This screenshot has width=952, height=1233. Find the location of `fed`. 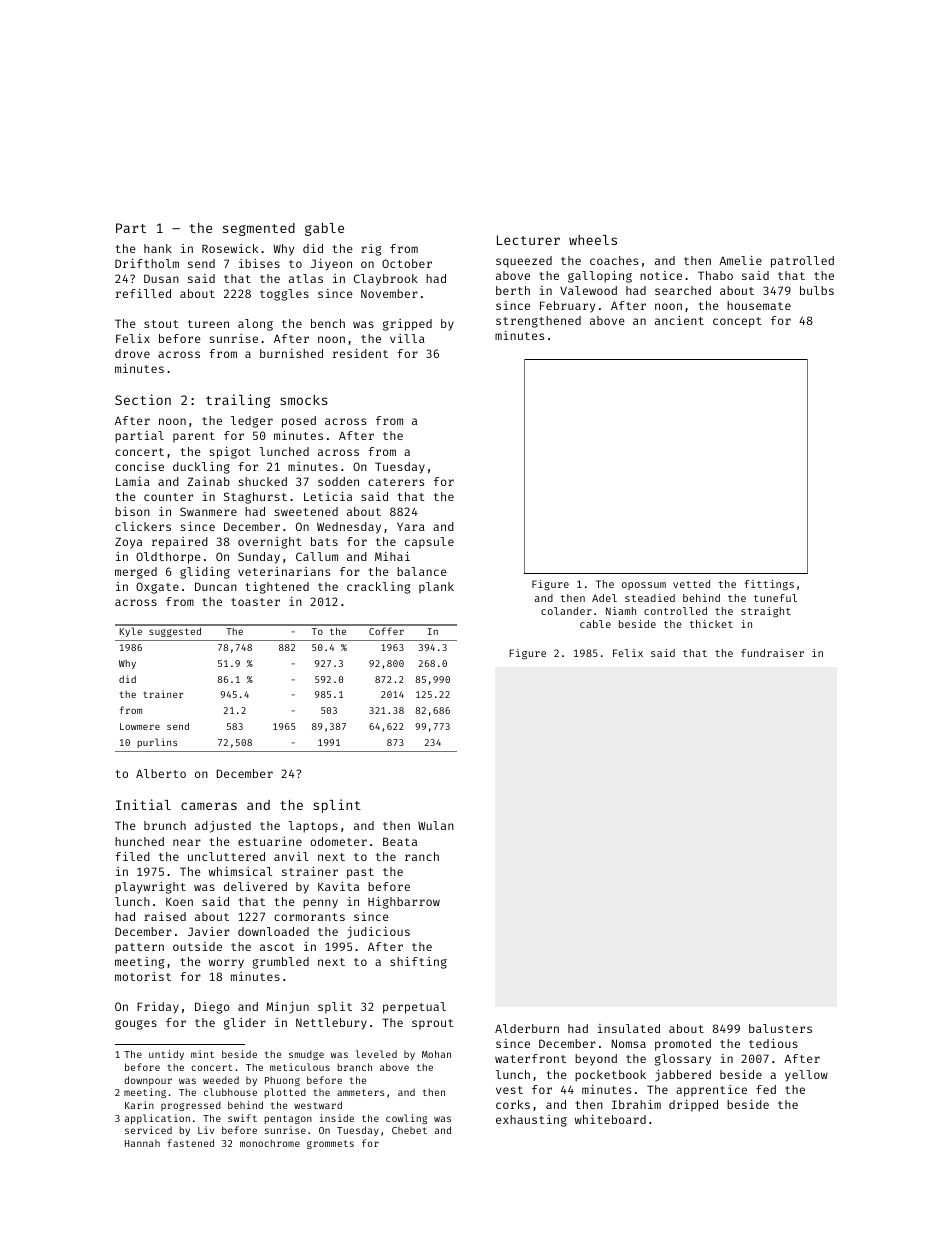

fed is located at coordinates (766, 1089).
